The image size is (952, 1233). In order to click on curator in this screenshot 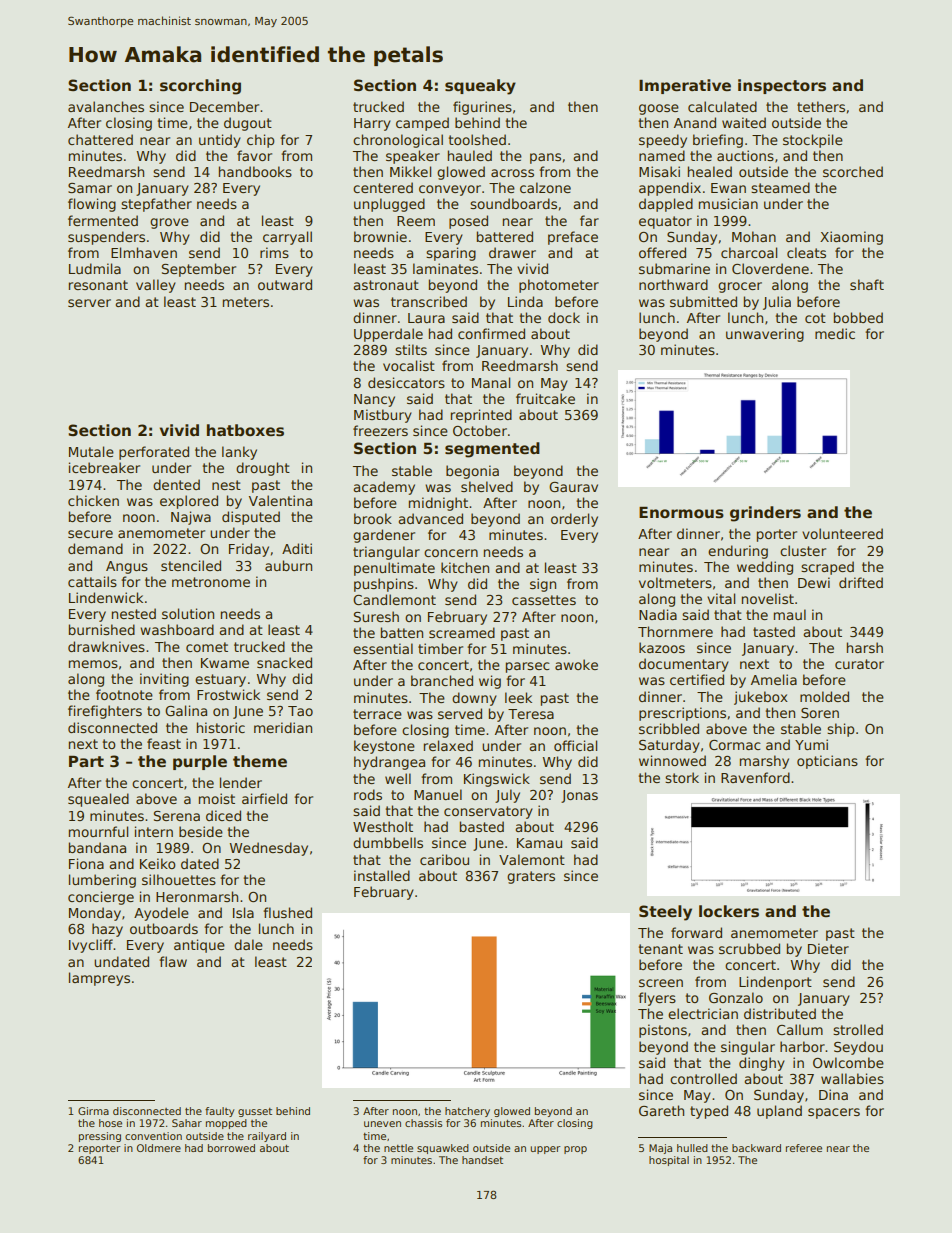, I will do `click(859, 664)`.
